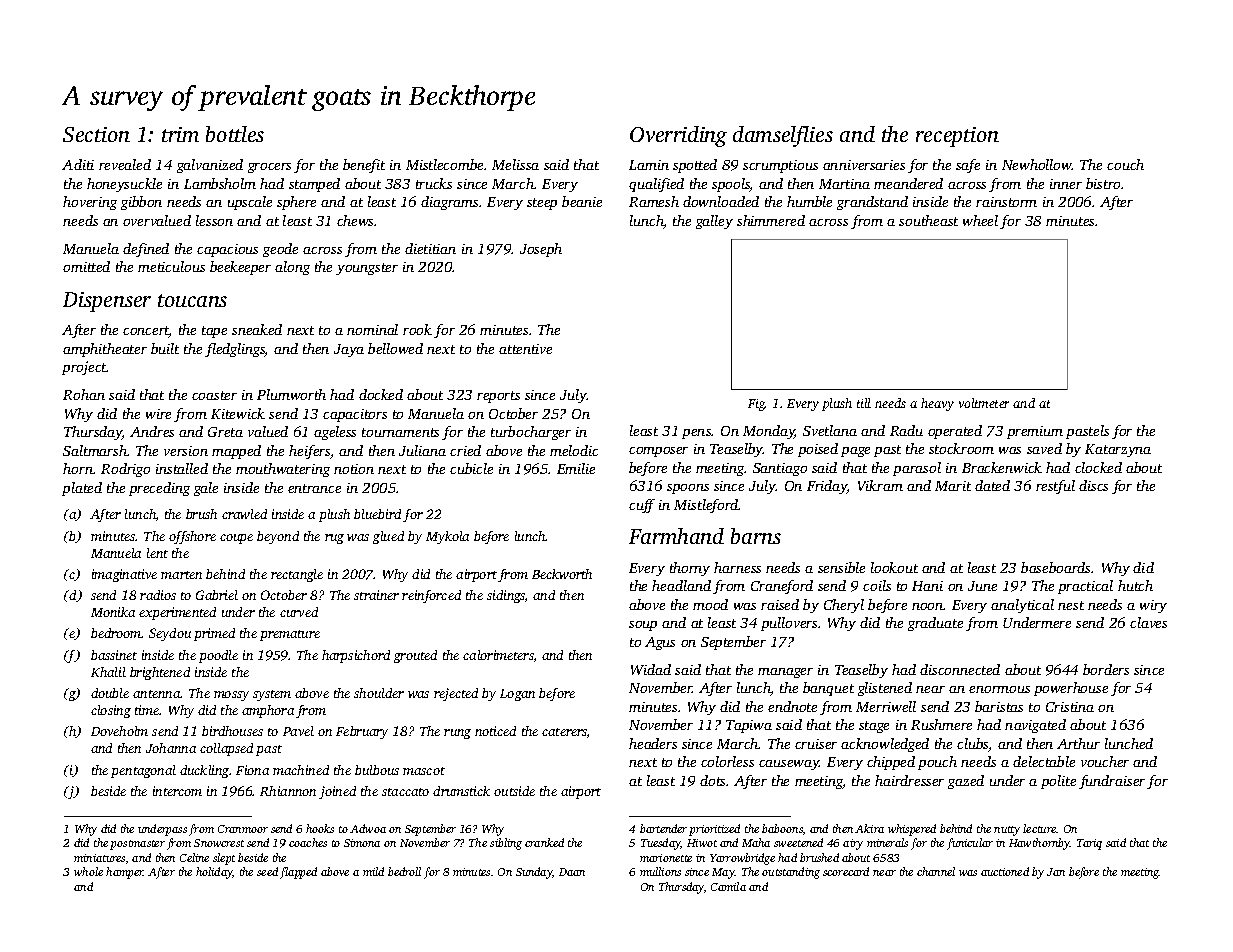  What do you see at coordinates (165, 348) in the document?
I see `built` at bounding box center [165, 348].
